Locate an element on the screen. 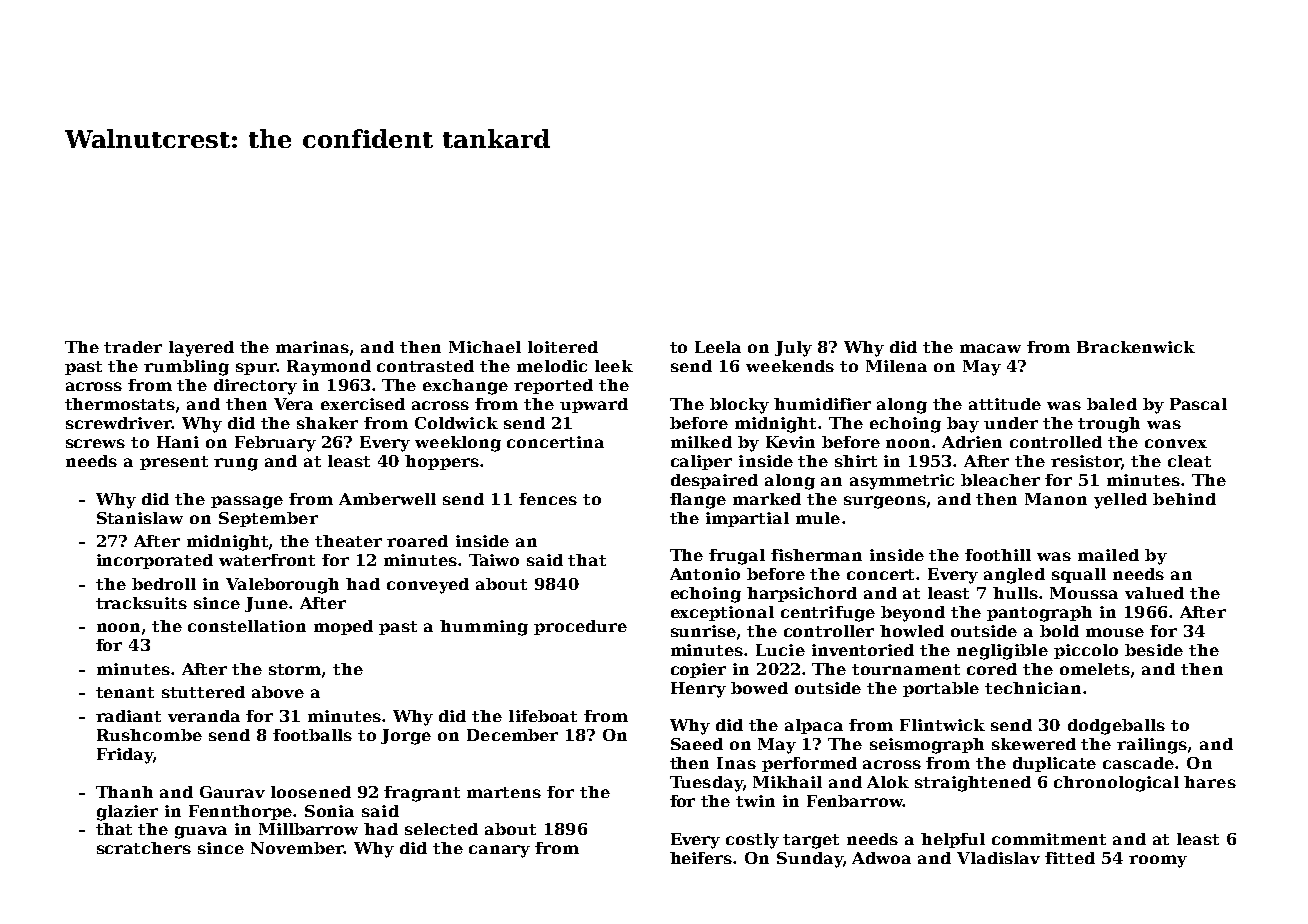 The width and height of the screenshot is (1308, 924). Lucie is located at coordinates (780, 650).
